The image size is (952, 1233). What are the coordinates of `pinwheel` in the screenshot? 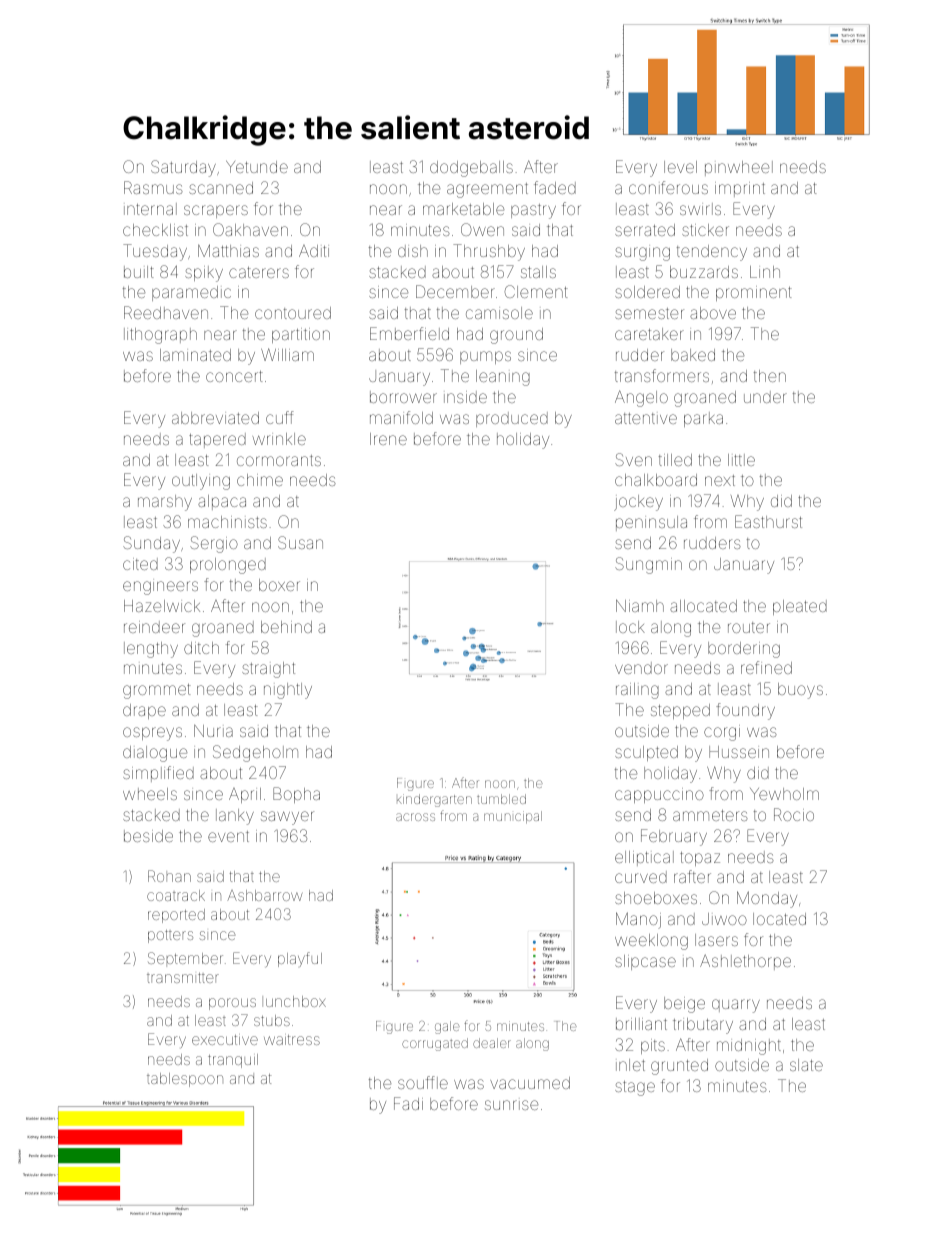 It's located at (739, 168).
